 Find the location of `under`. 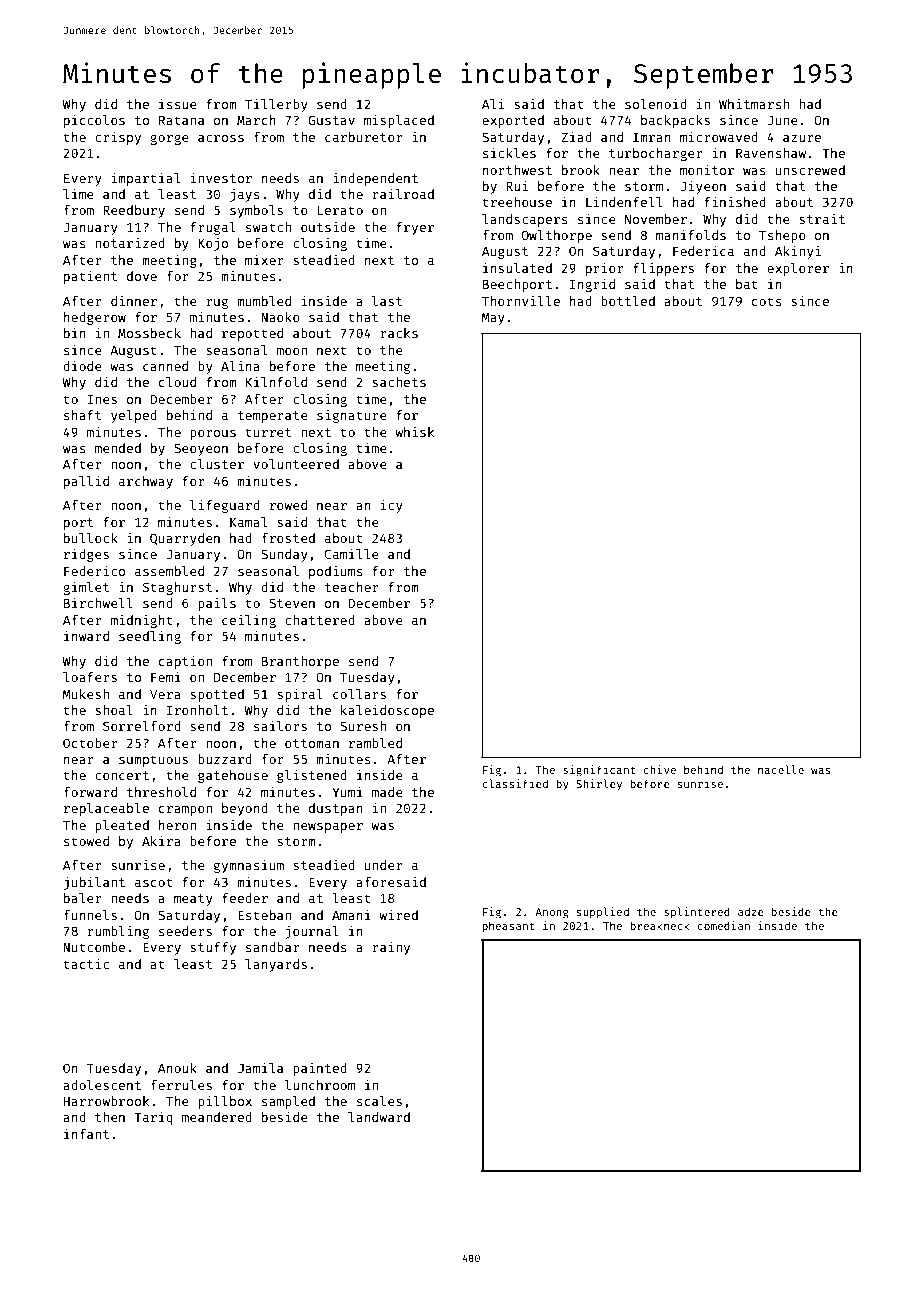

under is located at coordinates (384, 865).
